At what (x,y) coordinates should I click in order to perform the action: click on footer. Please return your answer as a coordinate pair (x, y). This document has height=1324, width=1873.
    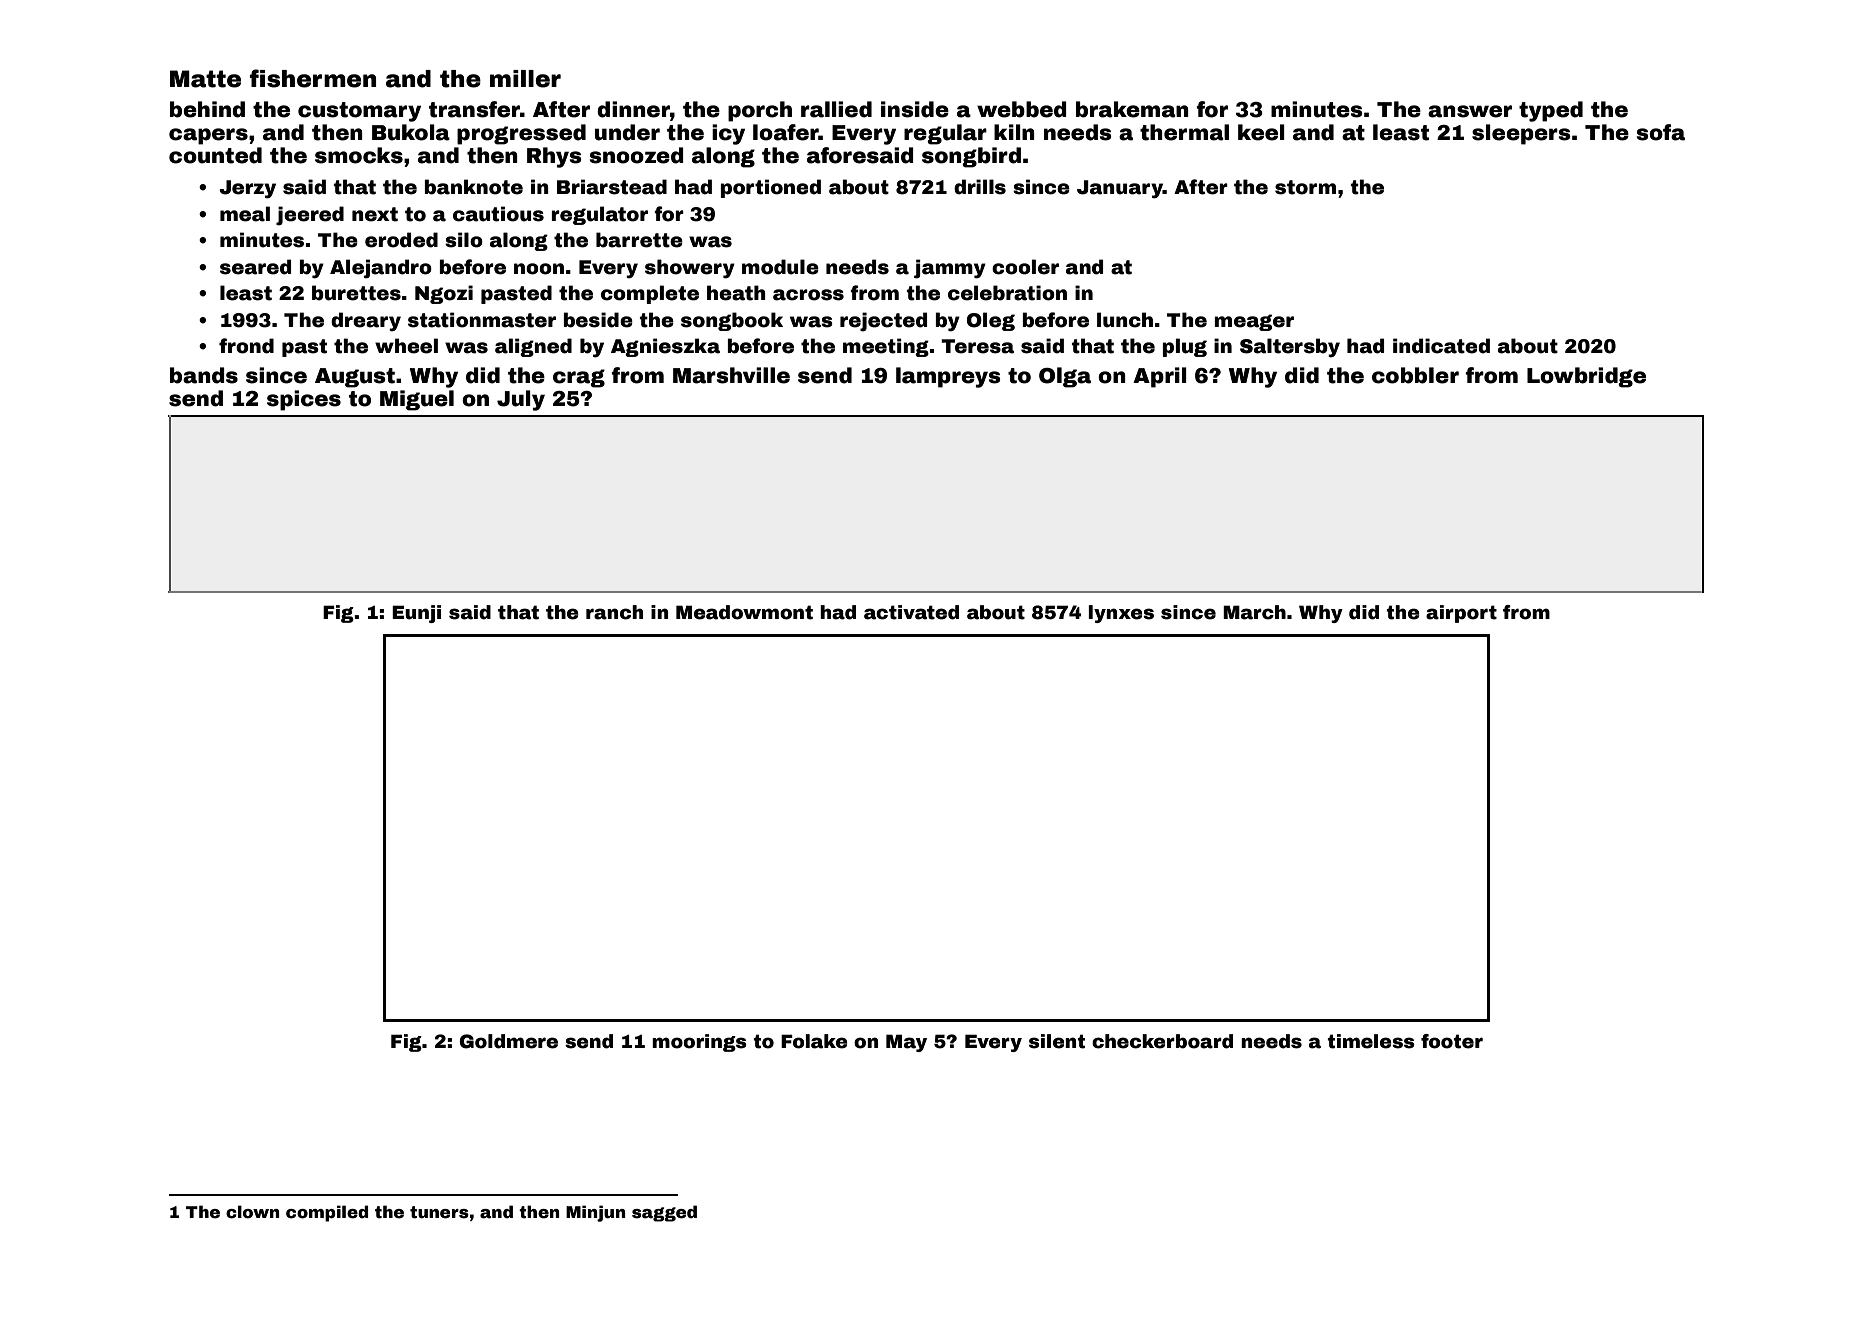
    Looking at the image, I should click on (1452, 1041).
